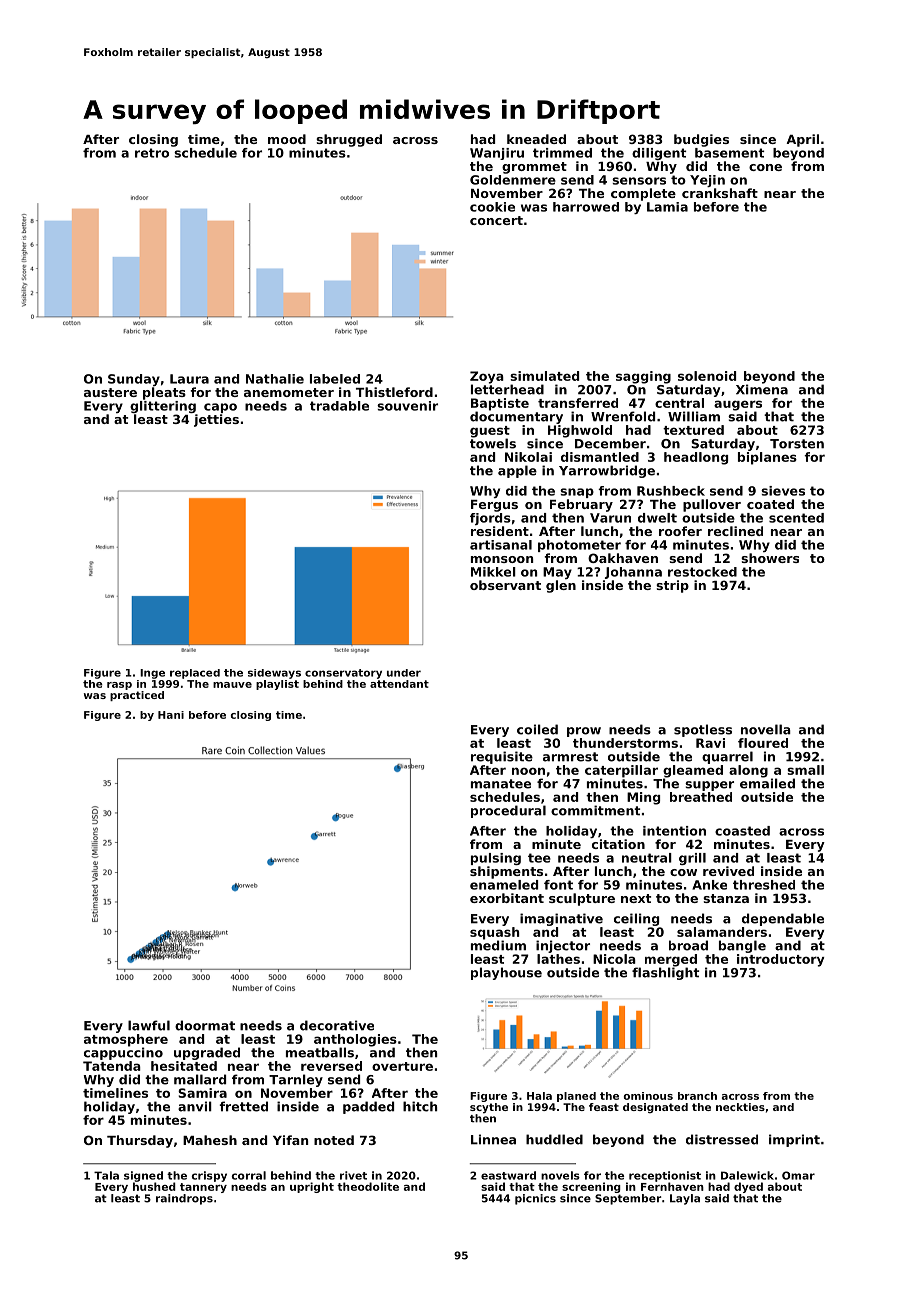  What do you see at coordinates (275, 379) in the document?
I see `Nathalie` at bounding box center [275, 379].
